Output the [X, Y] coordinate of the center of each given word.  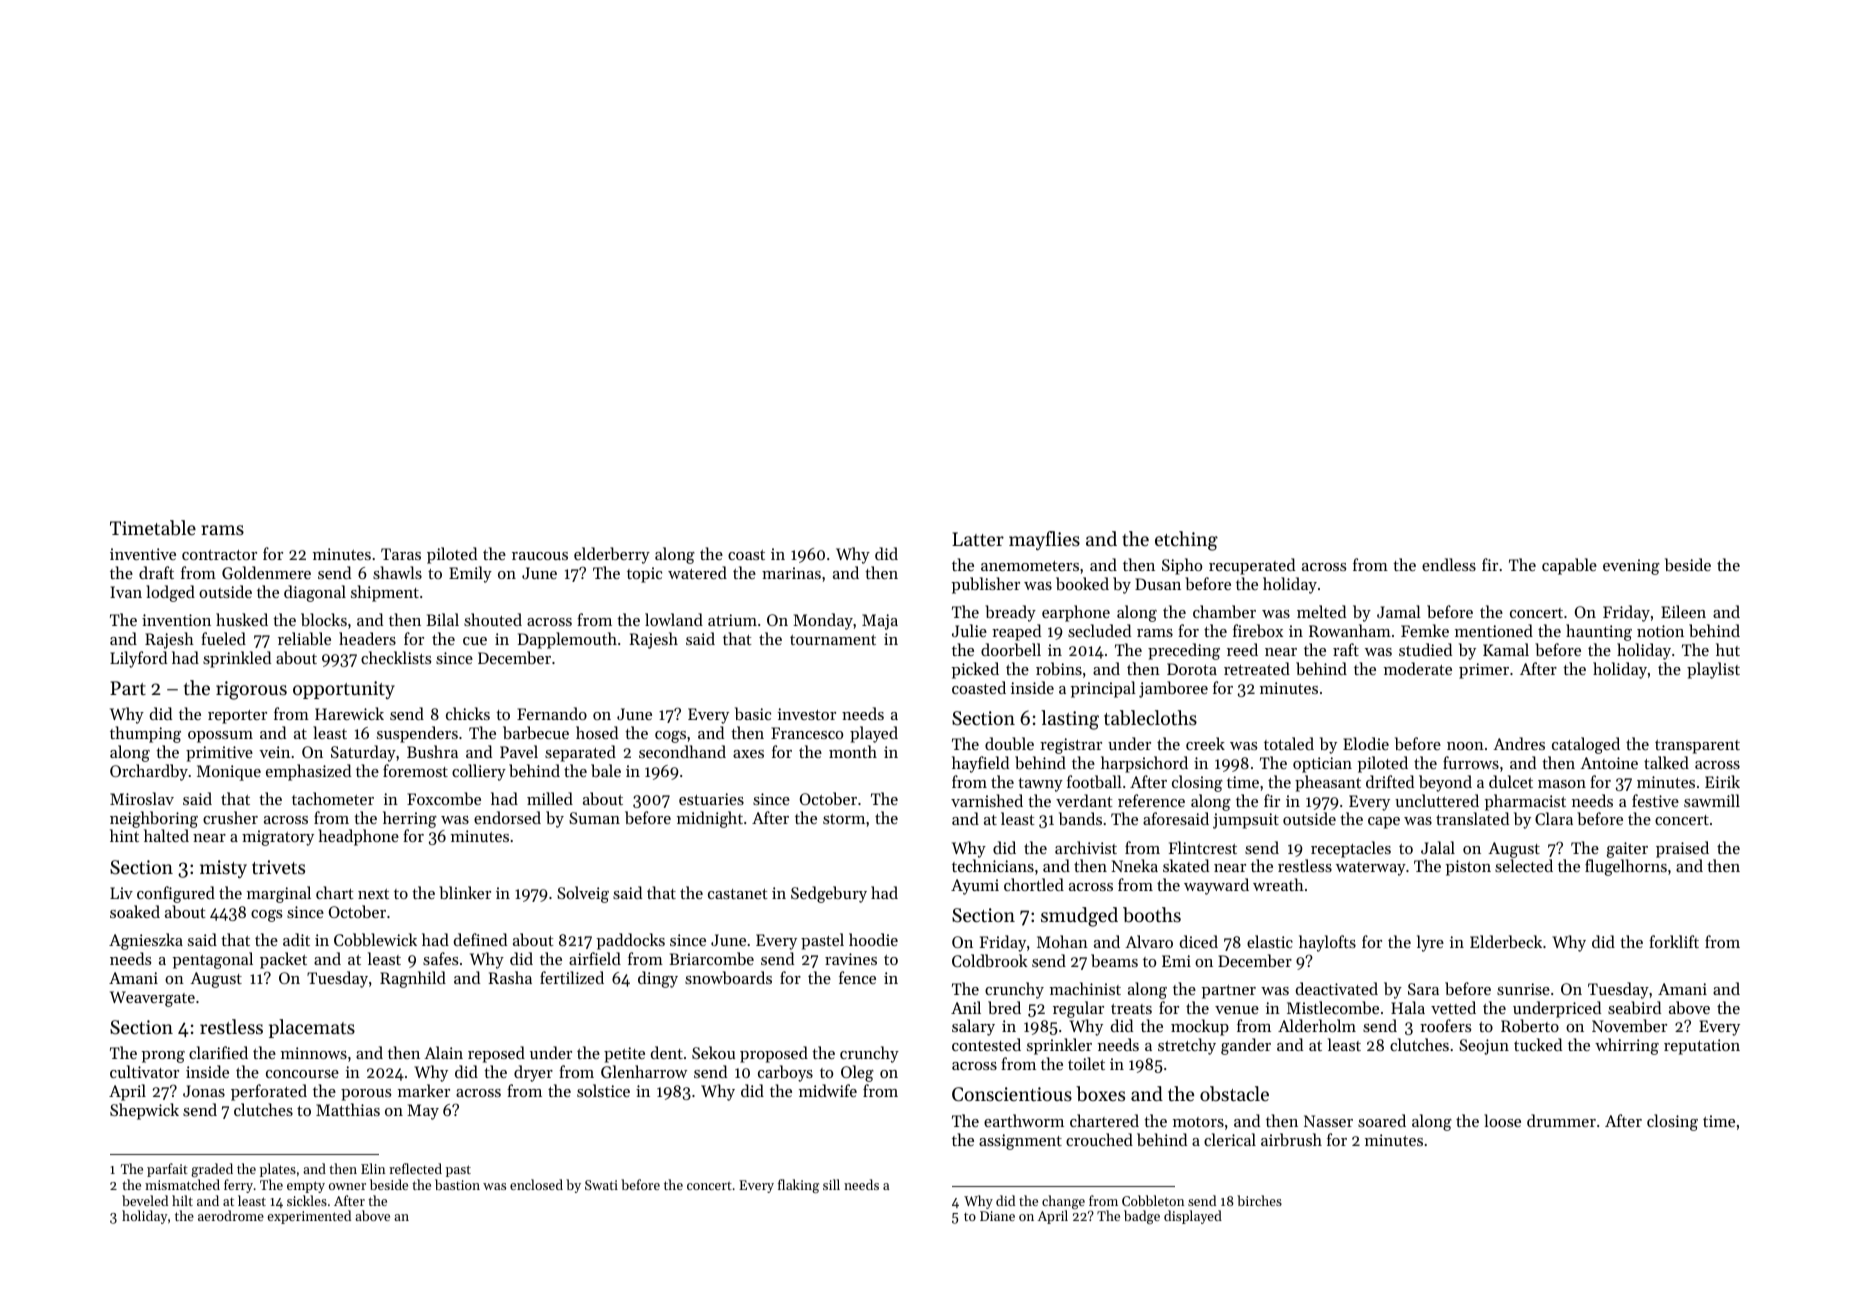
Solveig [583, 894]
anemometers [1030, 566]
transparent [1697, 747]
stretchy [1187, 1046]
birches [1259, 1200]
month [853, 751]
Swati [601, 1185]
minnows [314, 1053]
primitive [219, 754]
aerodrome [231, 1215]
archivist [1086, 847]
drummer [1561, 1120]
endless [1449, 564]
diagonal [315, 593]
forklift [1674, 941]
